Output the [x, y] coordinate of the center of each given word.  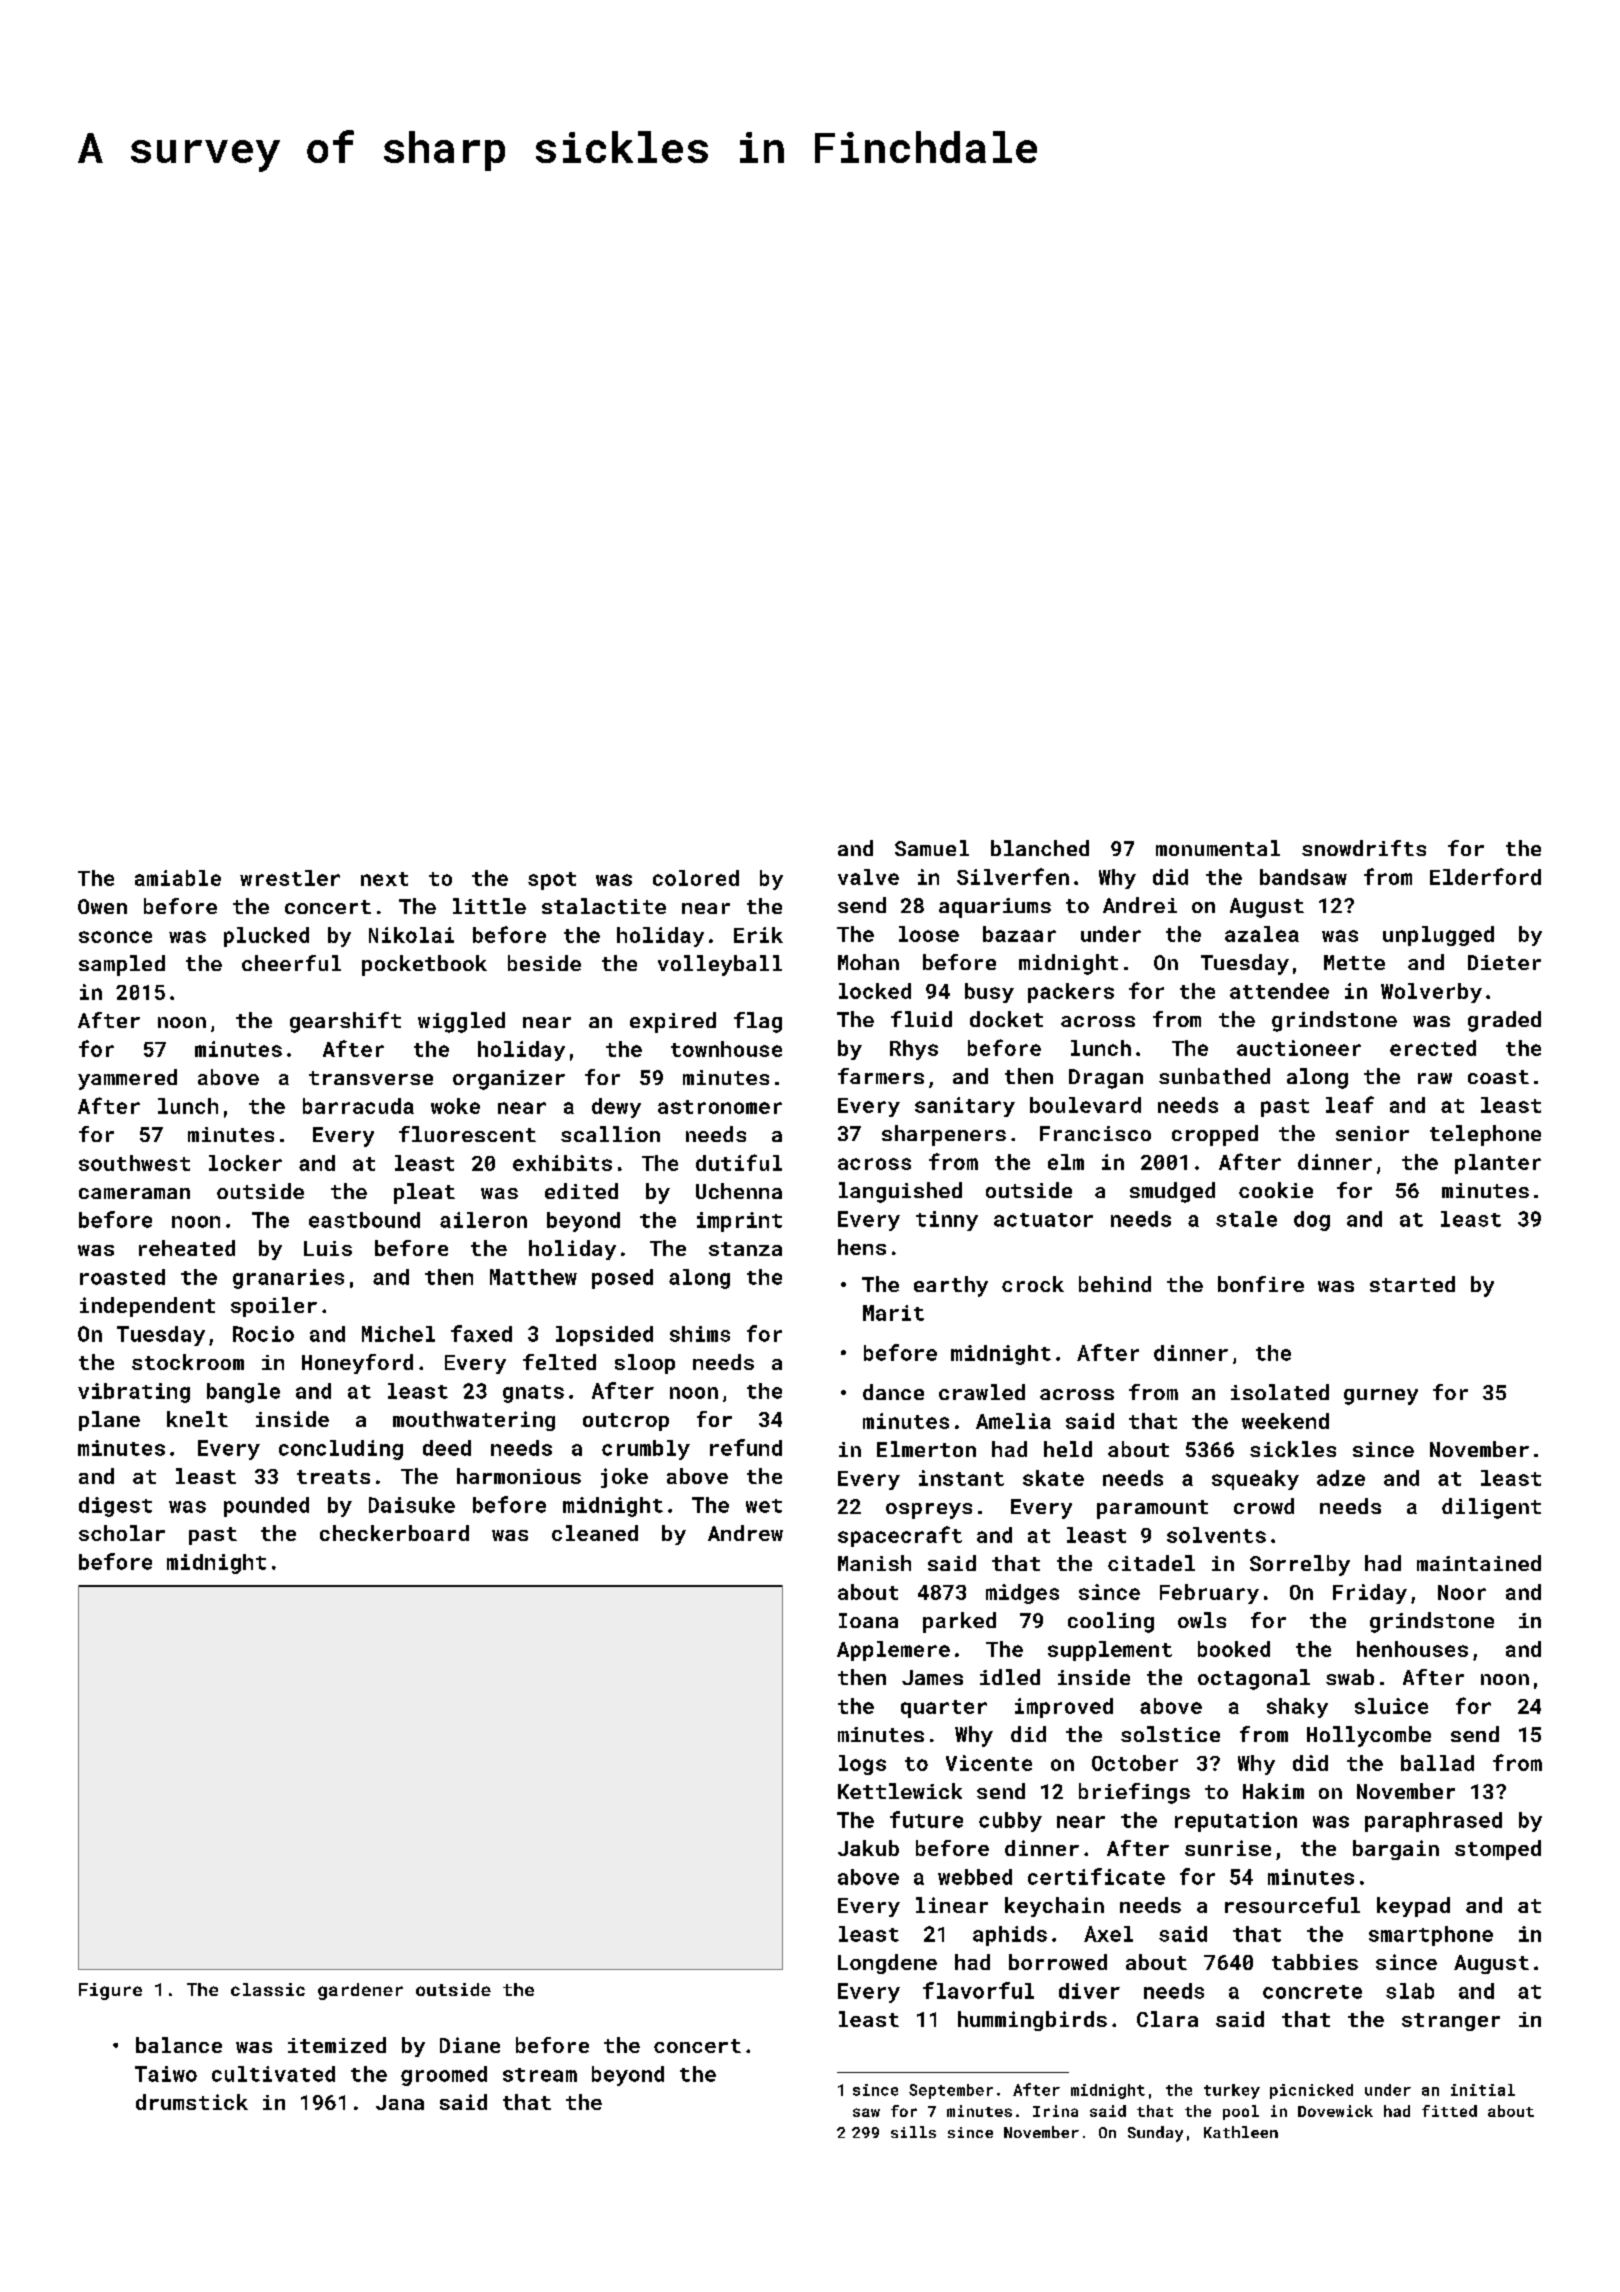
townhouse [726, 1049]
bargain [1396, 1850]
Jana [400, 2102]
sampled [122, 965]
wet [764, 1506]
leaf [1350, 1104]
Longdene [887, 1964]
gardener [360, 1991]
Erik [758, 935]
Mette [1354, 962]
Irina [1055, 2111]
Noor [1462, 1592]
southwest [134, 1163]
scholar [122, 1533]
